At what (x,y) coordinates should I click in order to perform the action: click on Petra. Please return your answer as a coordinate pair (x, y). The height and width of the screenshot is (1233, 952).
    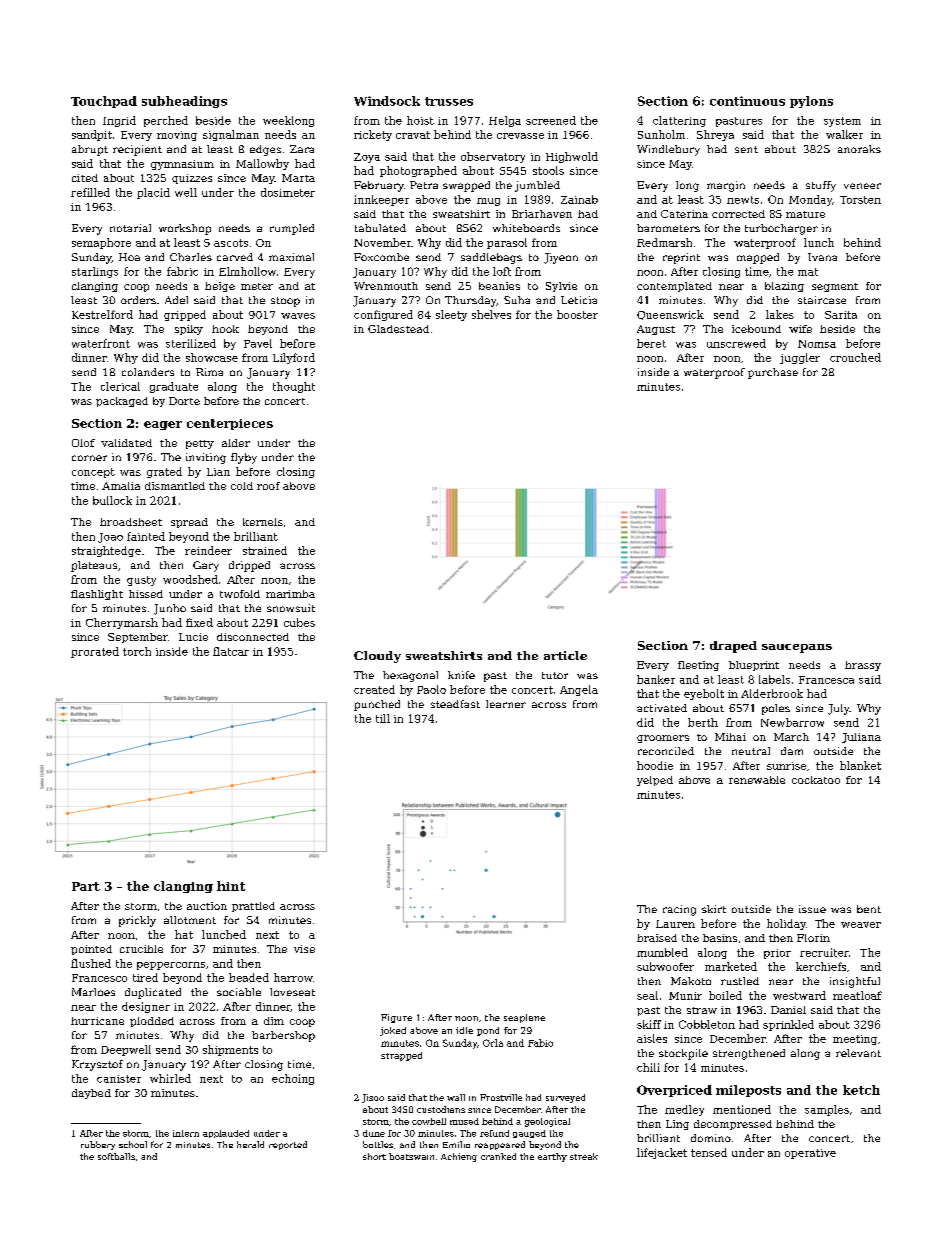
    Looking at the image, I should click on (424, 185).
